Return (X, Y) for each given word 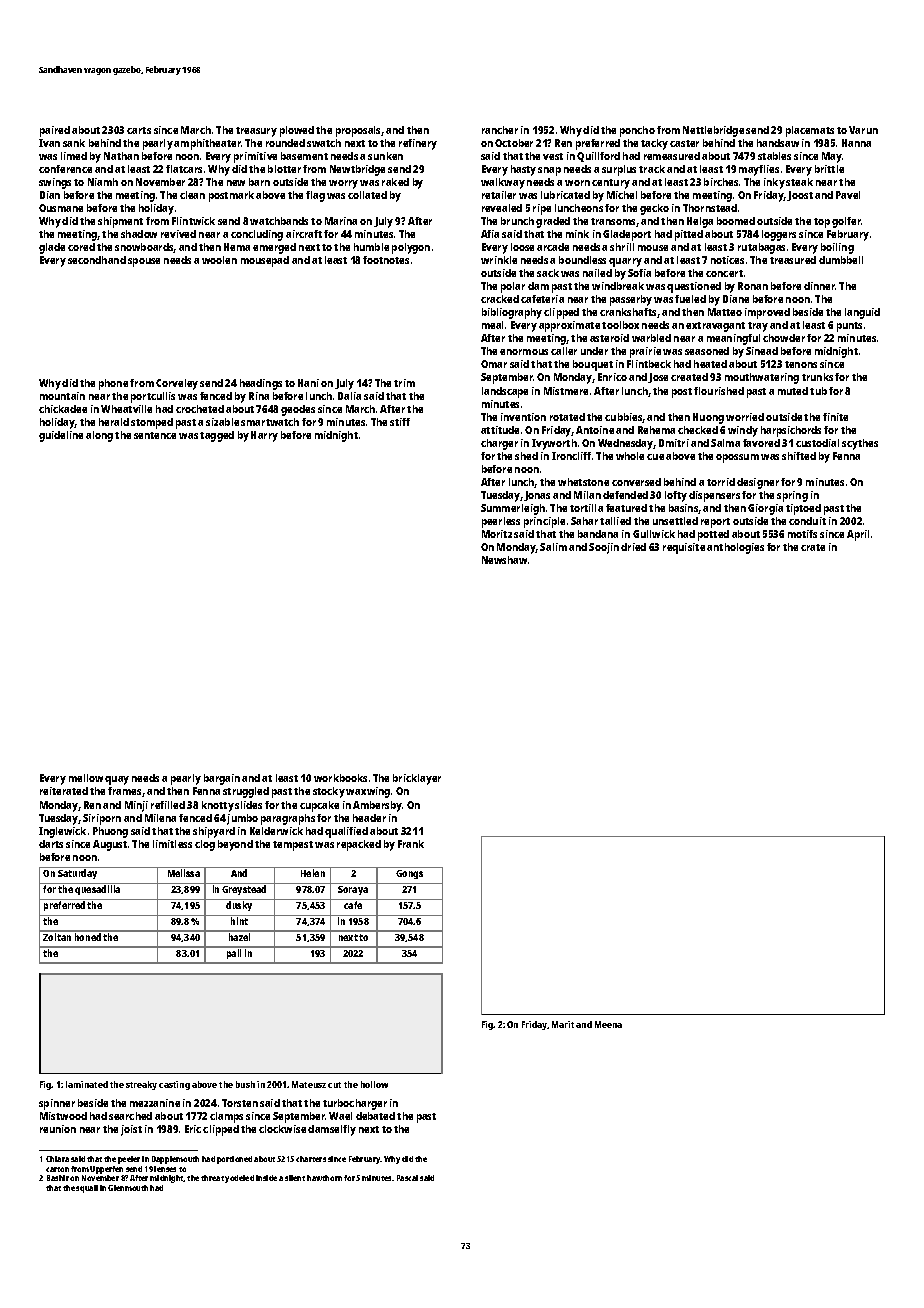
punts (849, 327)
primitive (255, 157)
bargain (222, 779)
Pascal (407, 1178)
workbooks (340, 778)
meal (492, 325)
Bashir (58, 1178)
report (715, 523)
